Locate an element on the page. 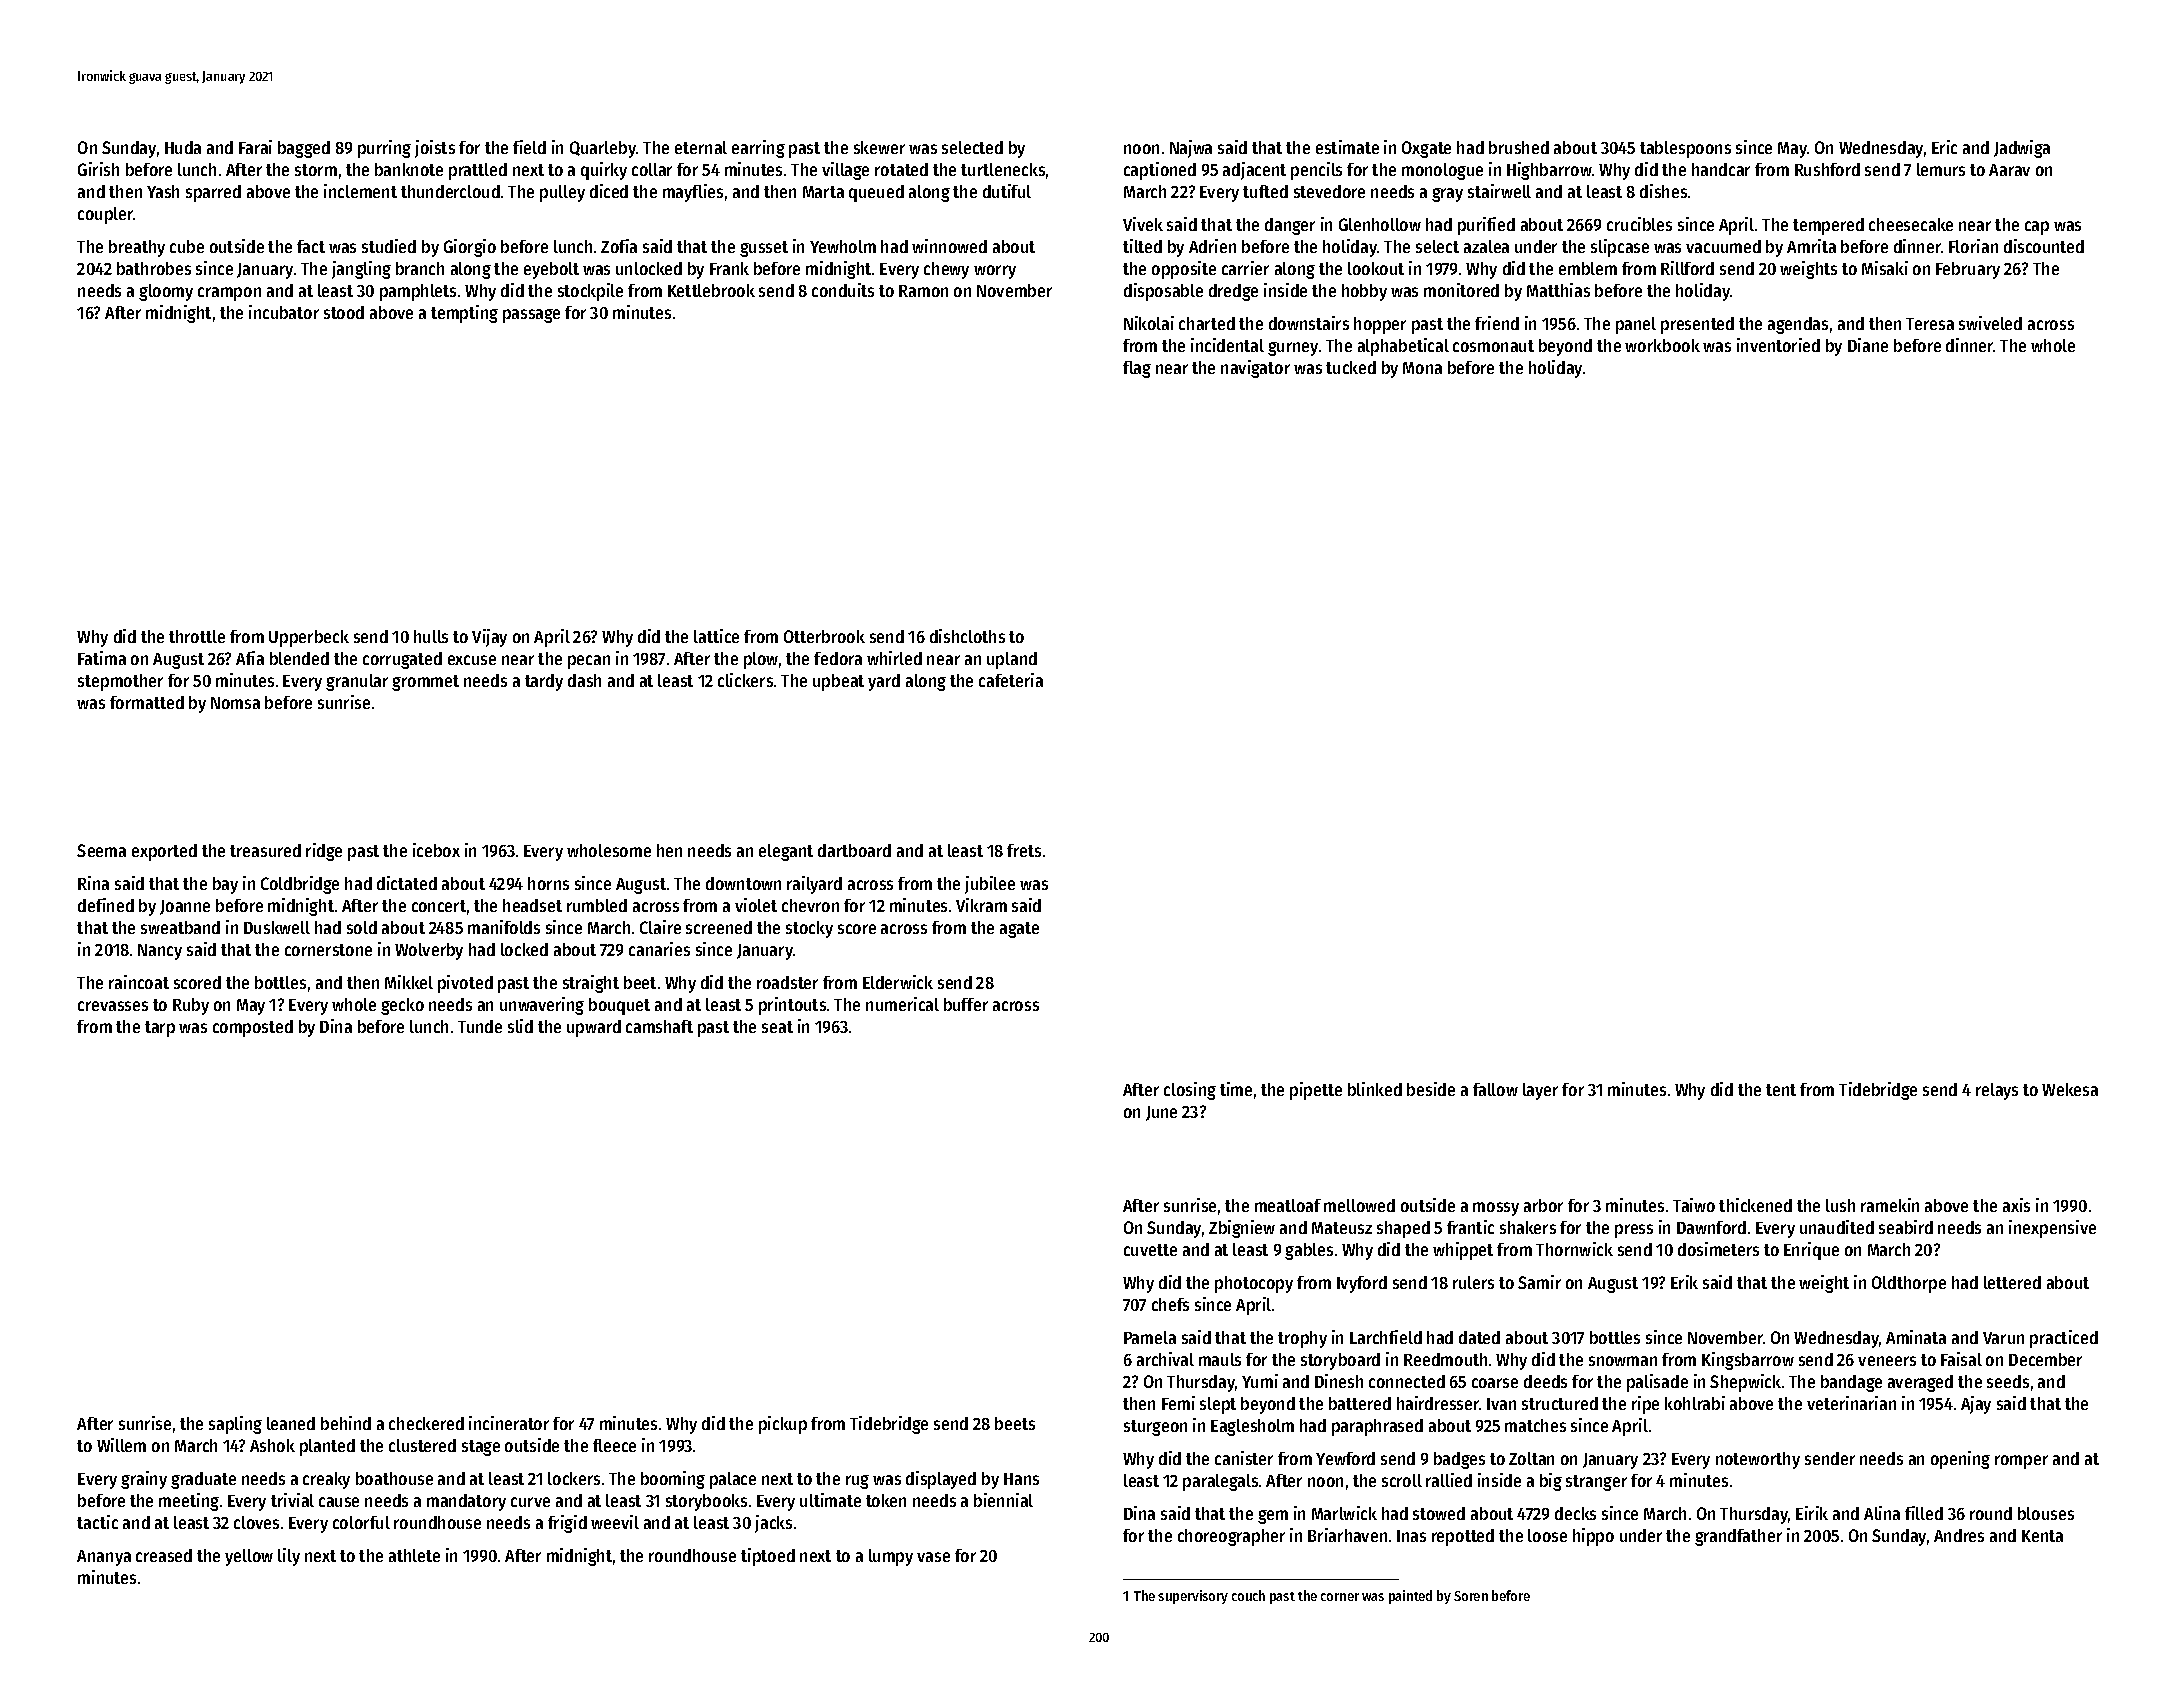  captioned is located at coordinates (1160, 171).
